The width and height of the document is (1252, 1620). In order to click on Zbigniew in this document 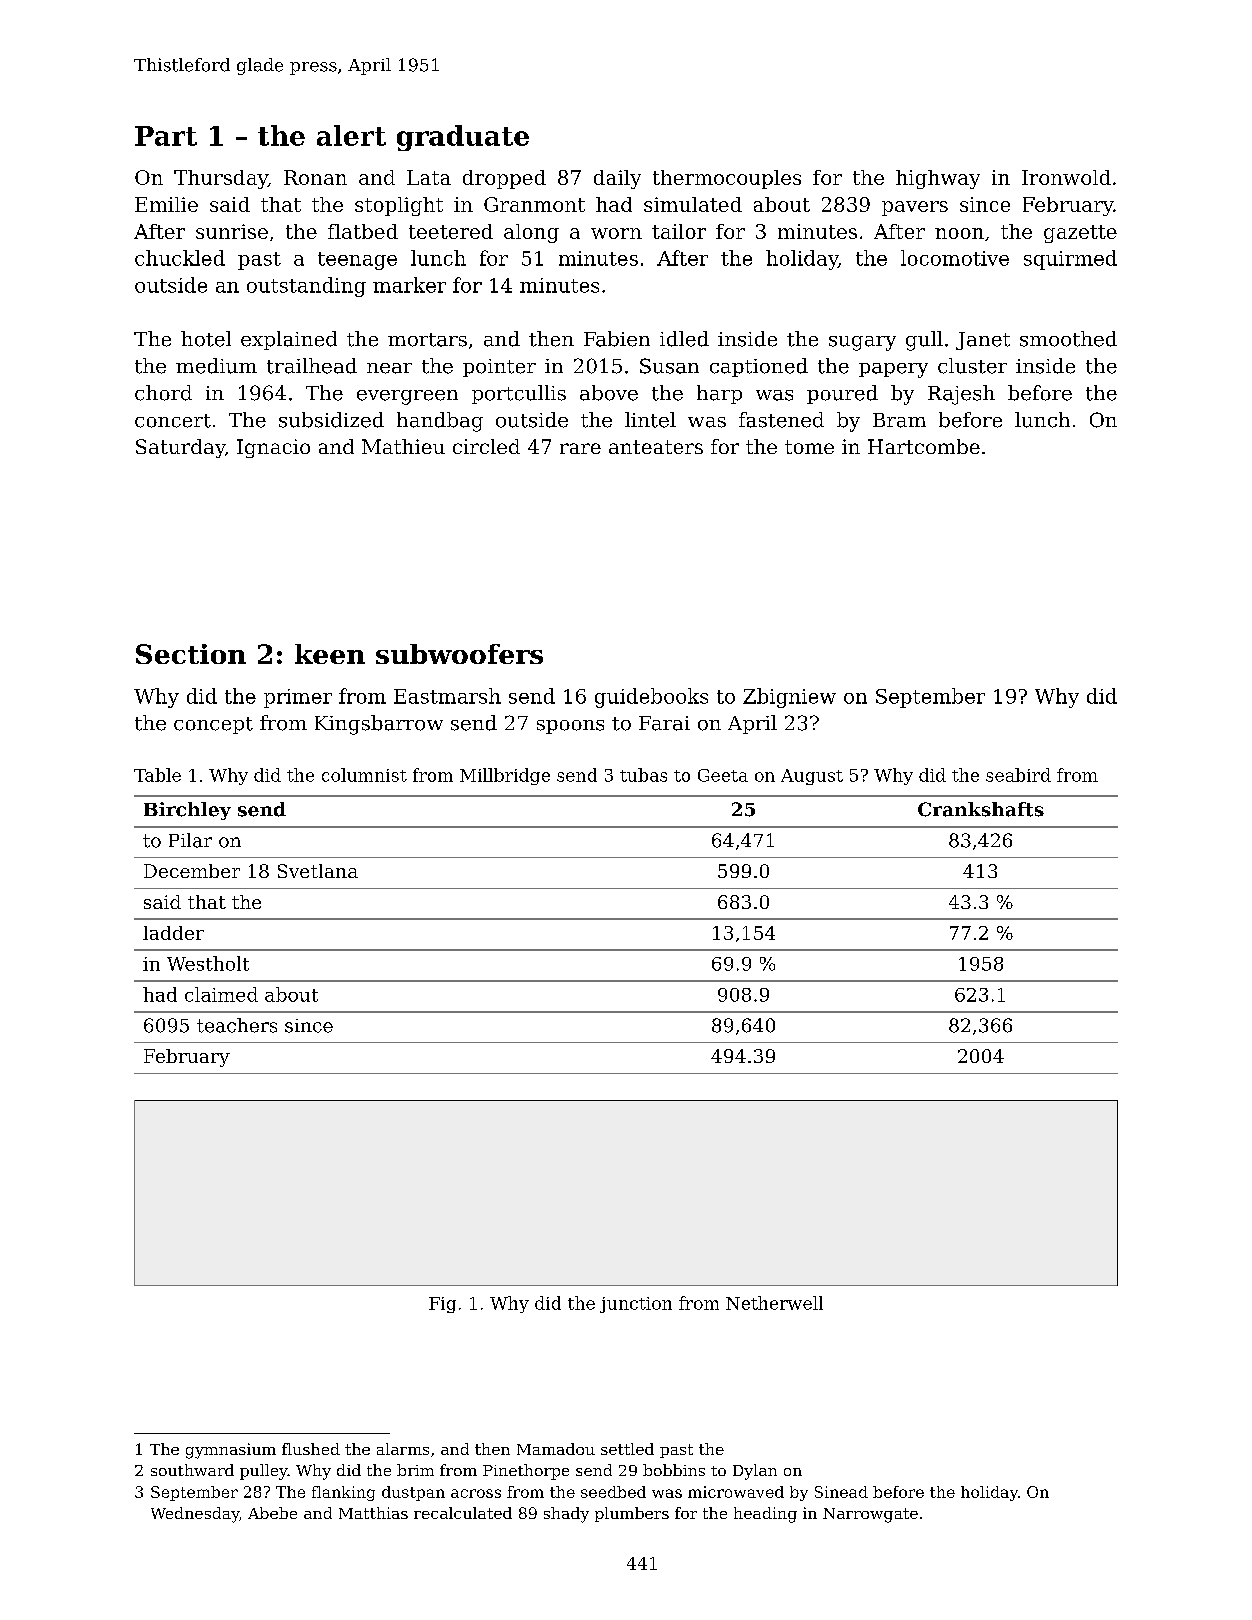, I will do `click(789, 698)`.
